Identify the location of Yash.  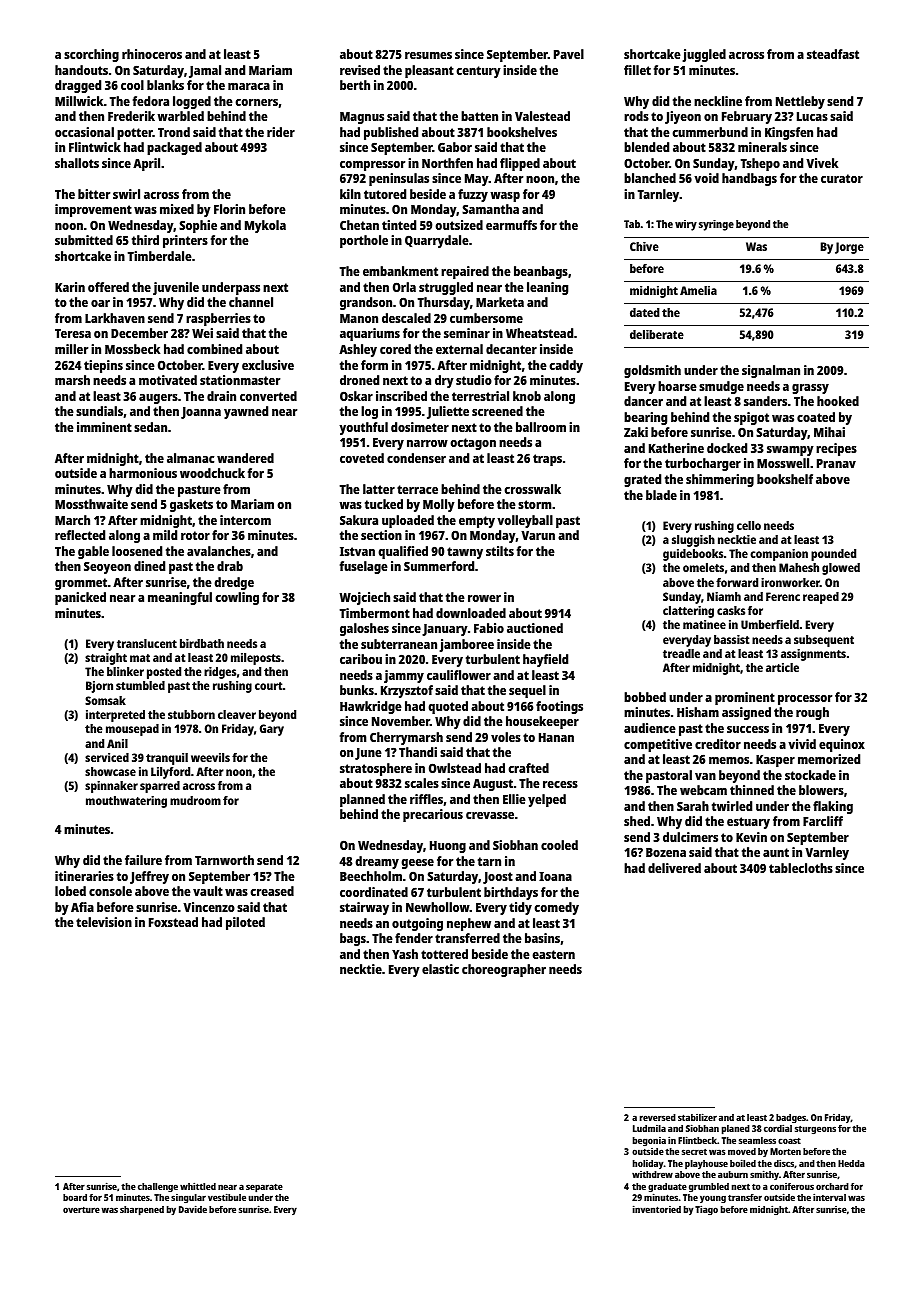
(405, 954).
